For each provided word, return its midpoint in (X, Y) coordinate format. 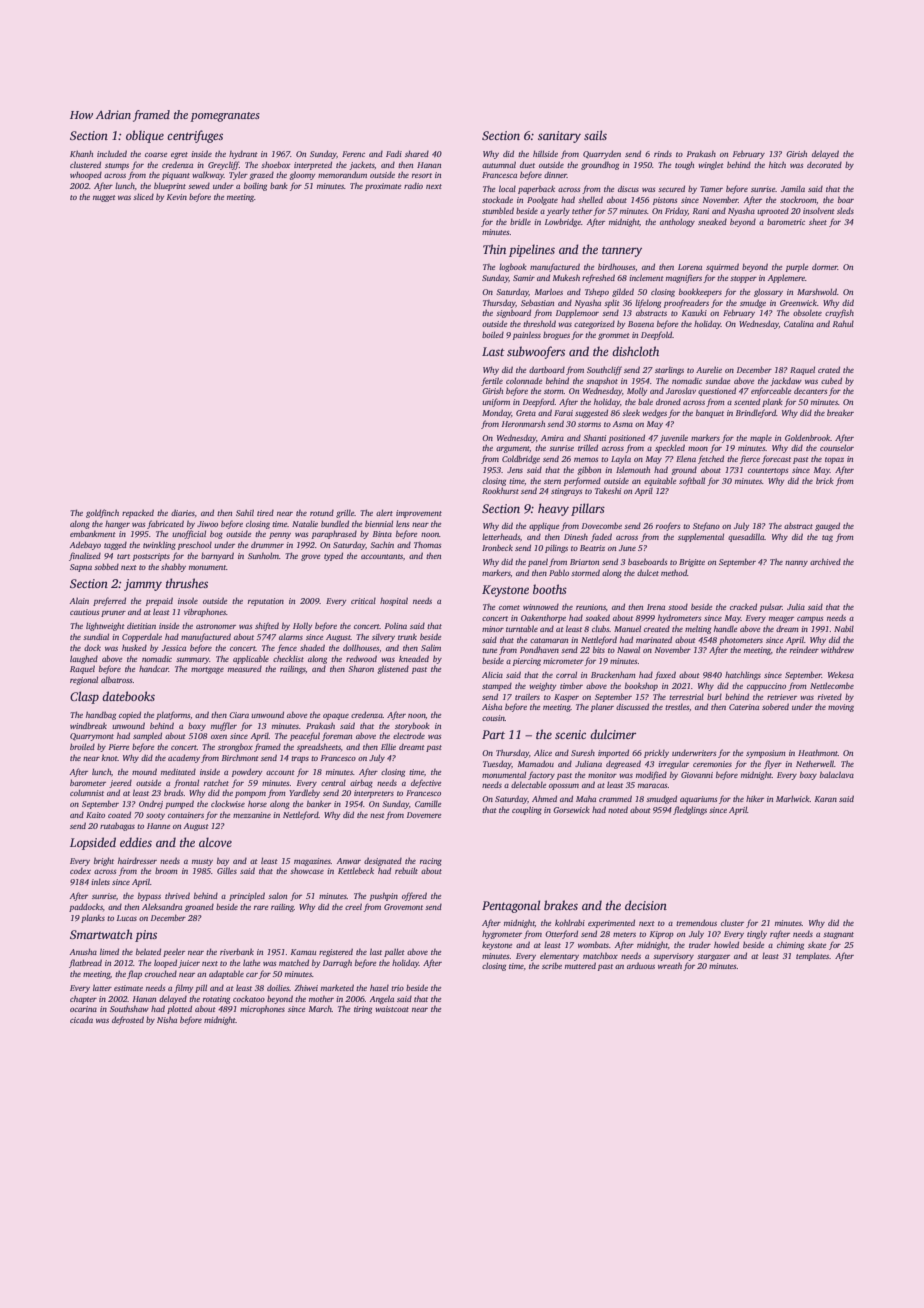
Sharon (361, 669)
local (507, 188)
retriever (782, 697)
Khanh (81, 153)
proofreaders (686, 303)
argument (513, 449)
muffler (224, 726)
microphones (262, 1009)
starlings (669, 371)
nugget (104, 198)
